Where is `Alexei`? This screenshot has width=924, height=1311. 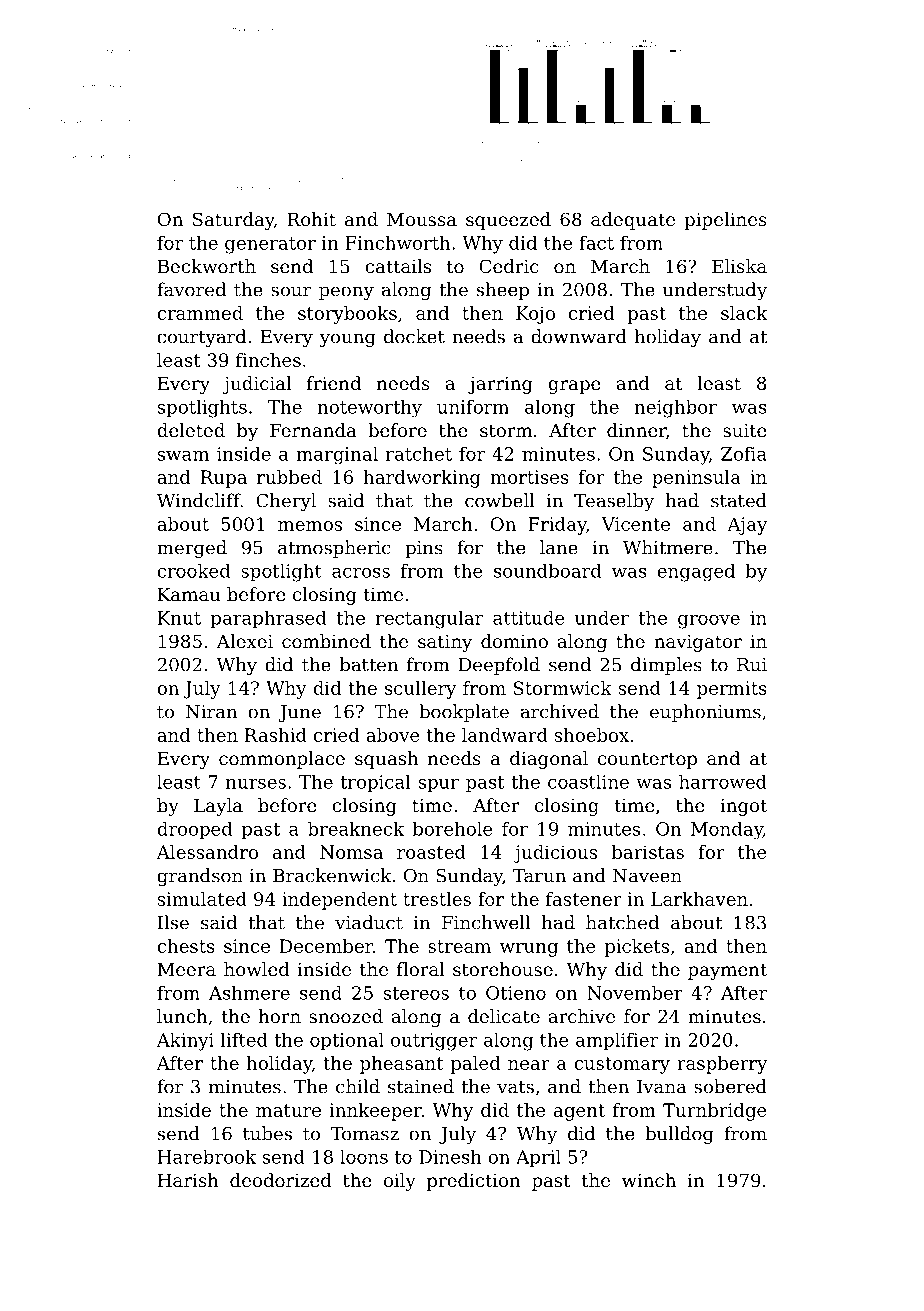 Alexei is located at coordinates (244, 641).
